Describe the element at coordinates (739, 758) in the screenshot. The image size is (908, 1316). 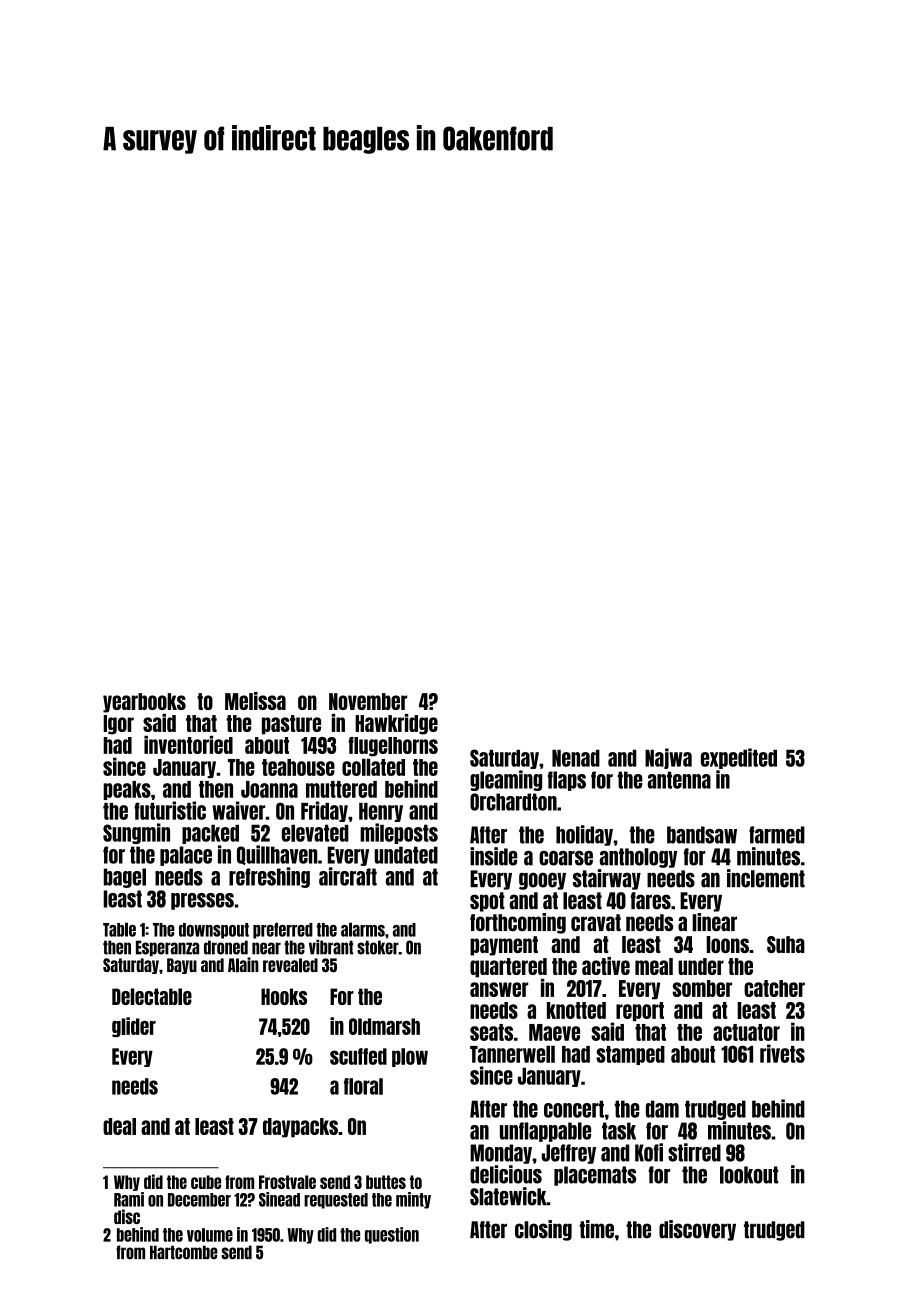
I see `expedited` at that location.
